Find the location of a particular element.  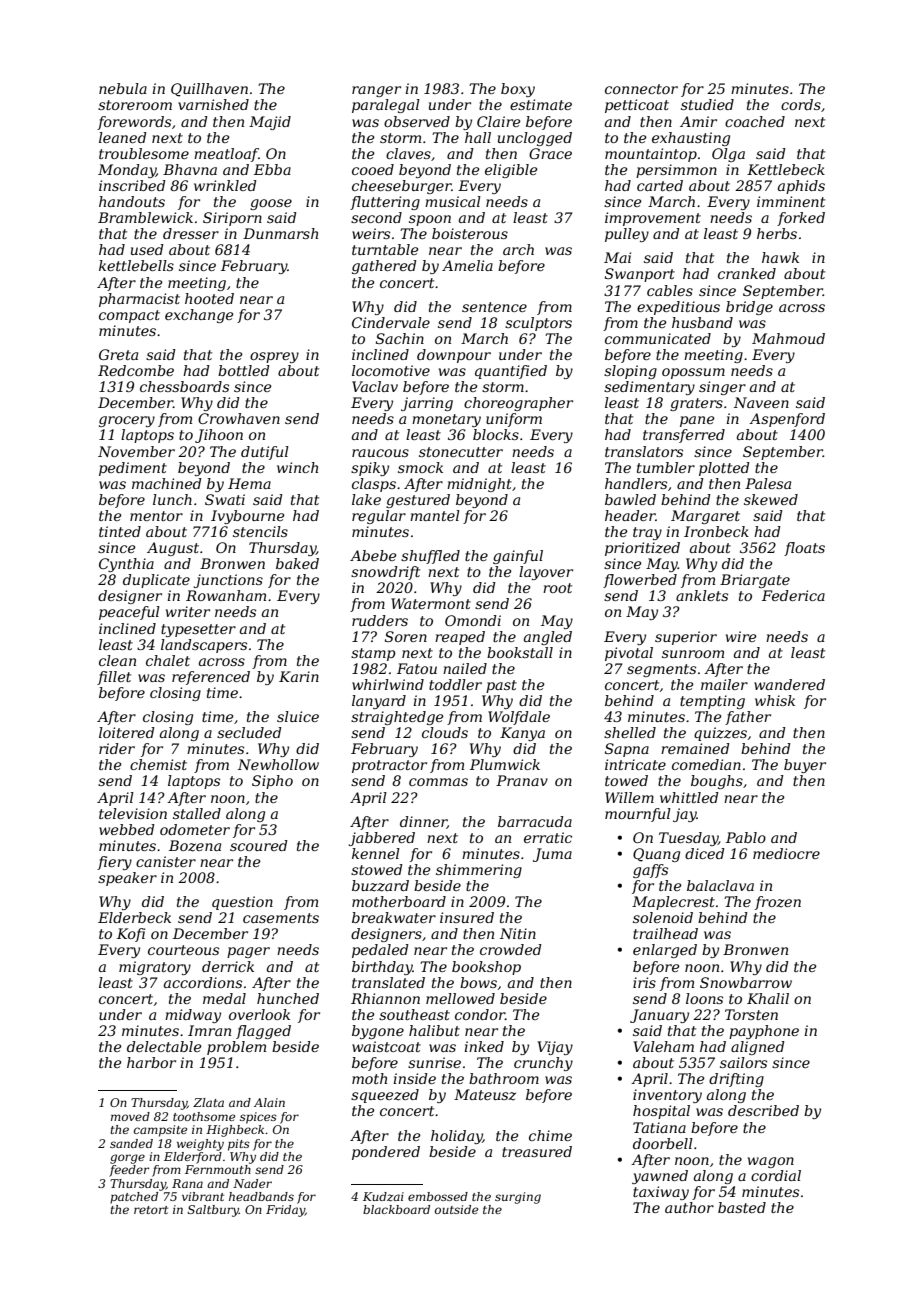

Saltbury is located at coordinates (213, 1211).
